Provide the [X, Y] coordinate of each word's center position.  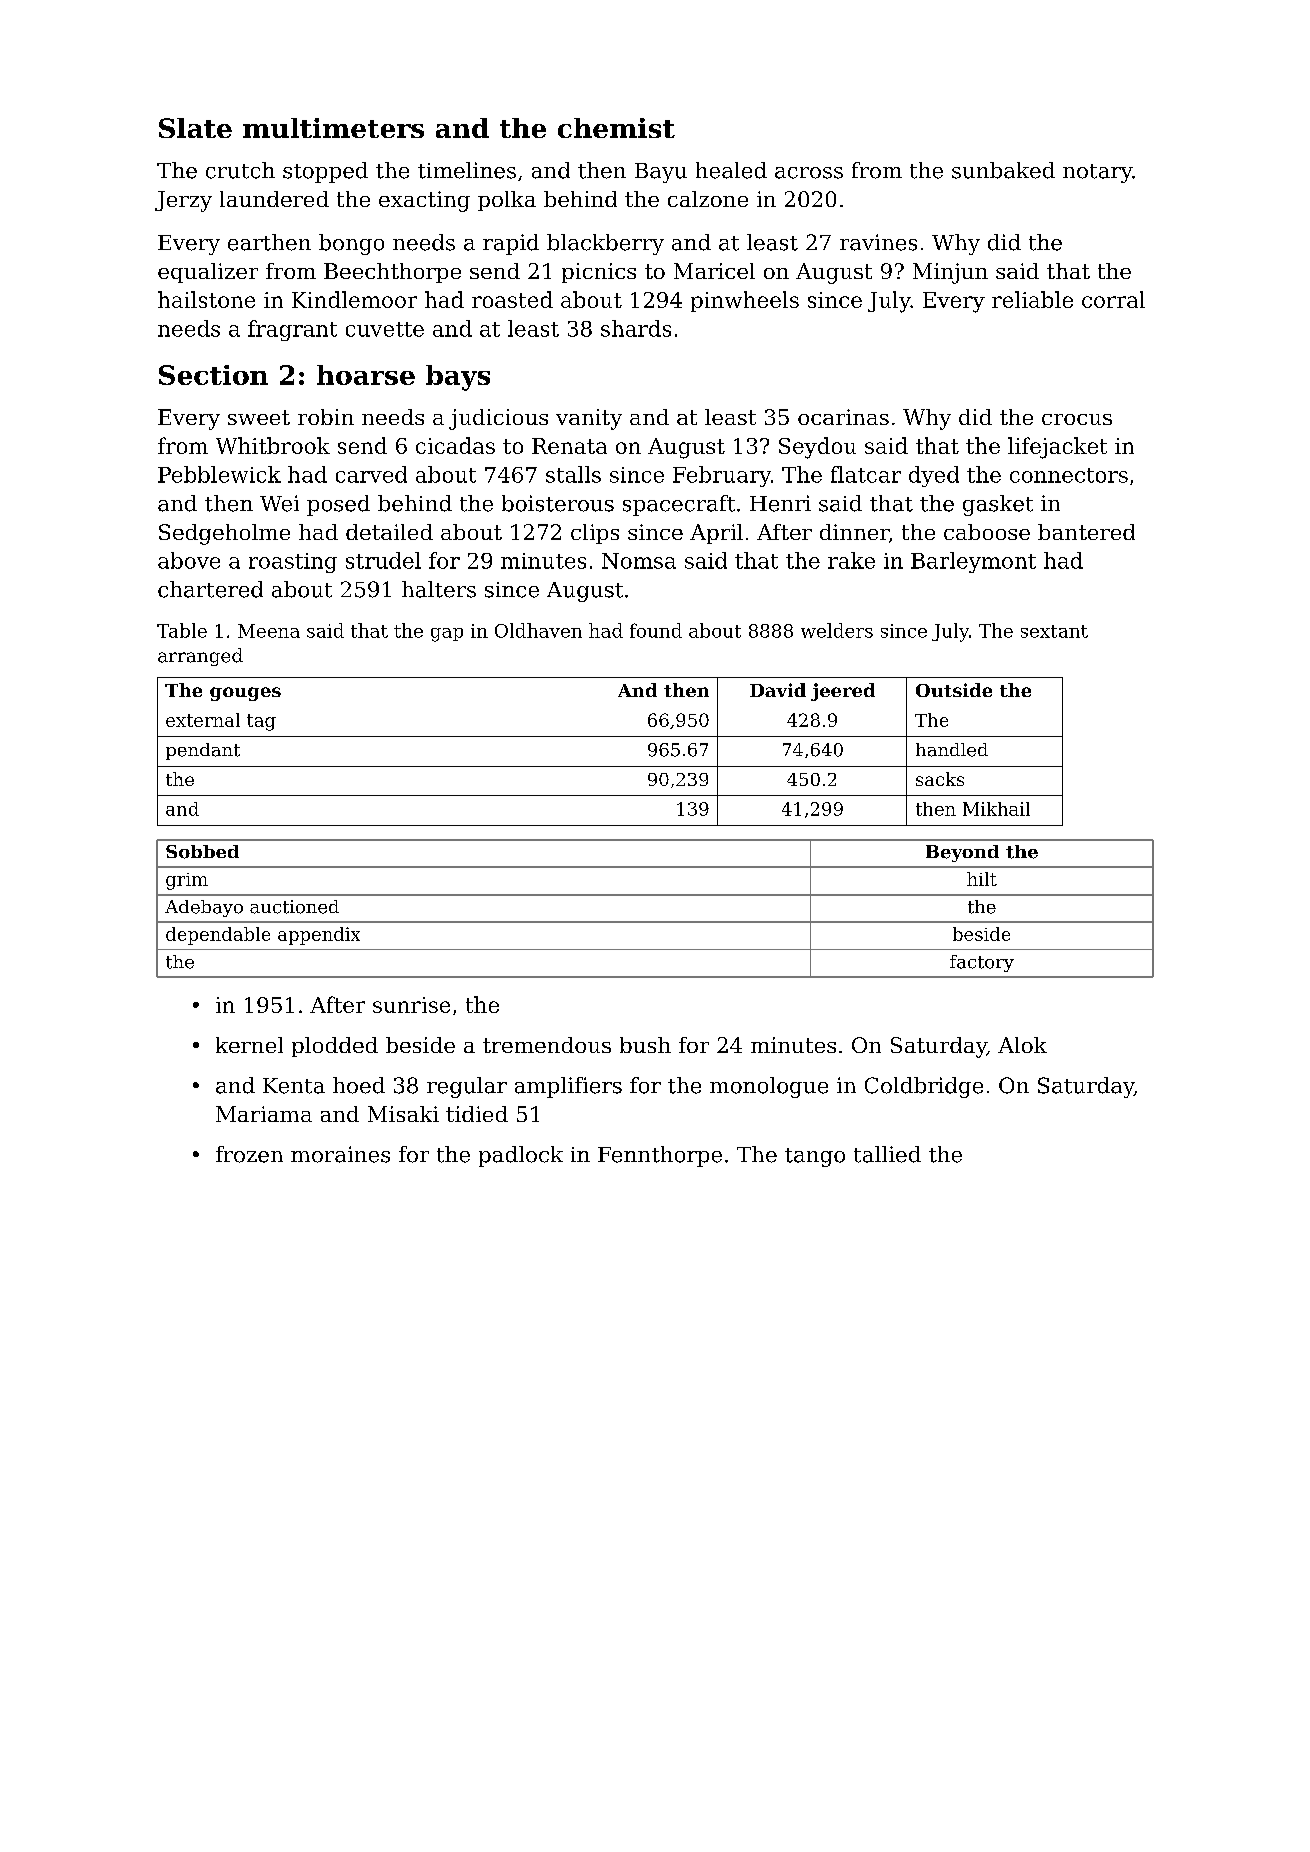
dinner [854, 532]
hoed [359, 1085]
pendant [203, 751]
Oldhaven [538, 630]
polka [507, 201]
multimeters [333, 128]
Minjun [950, 273]
